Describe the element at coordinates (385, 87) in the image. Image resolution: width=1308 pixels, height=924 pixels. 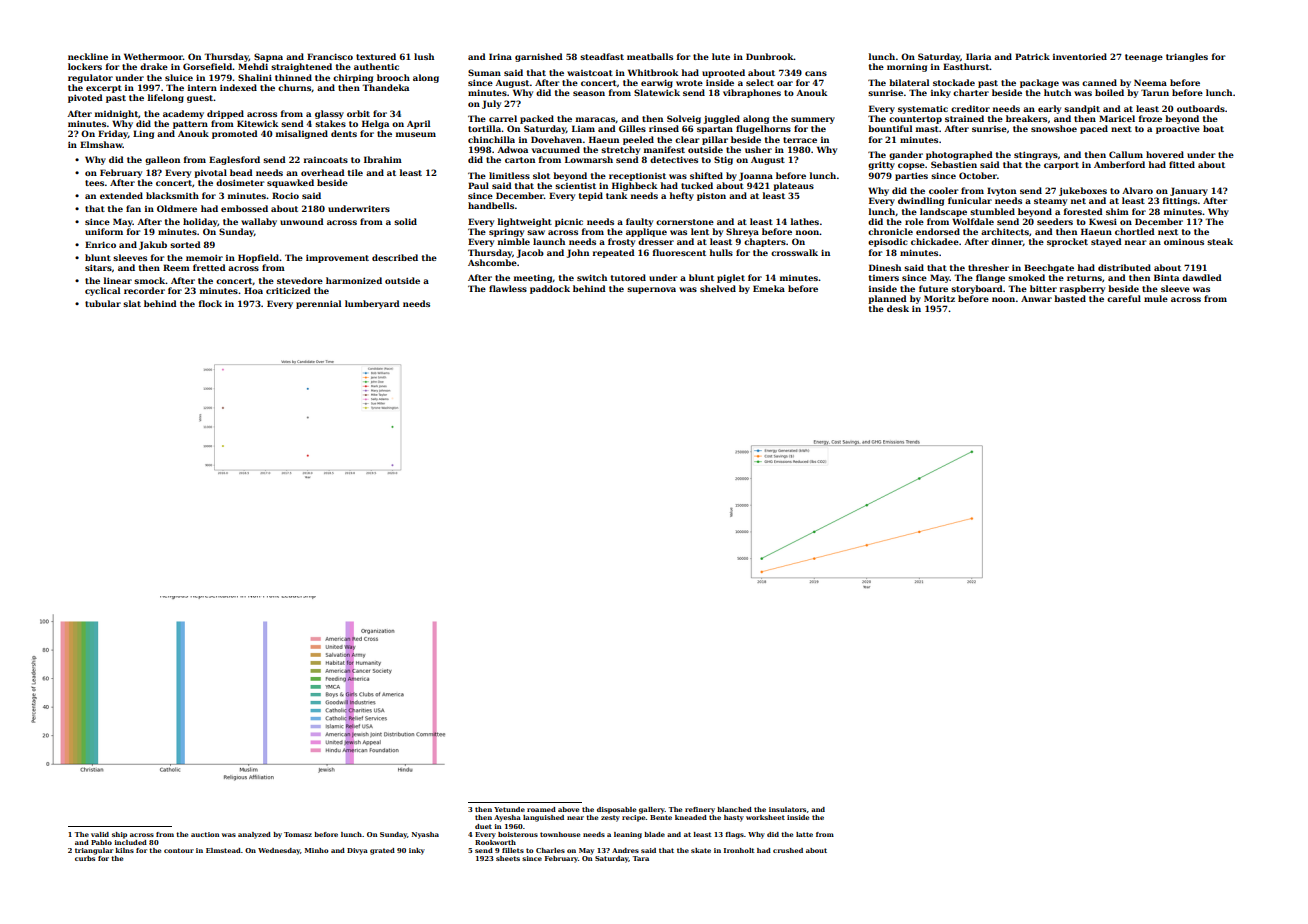
I see `Thandeka` at that location.
